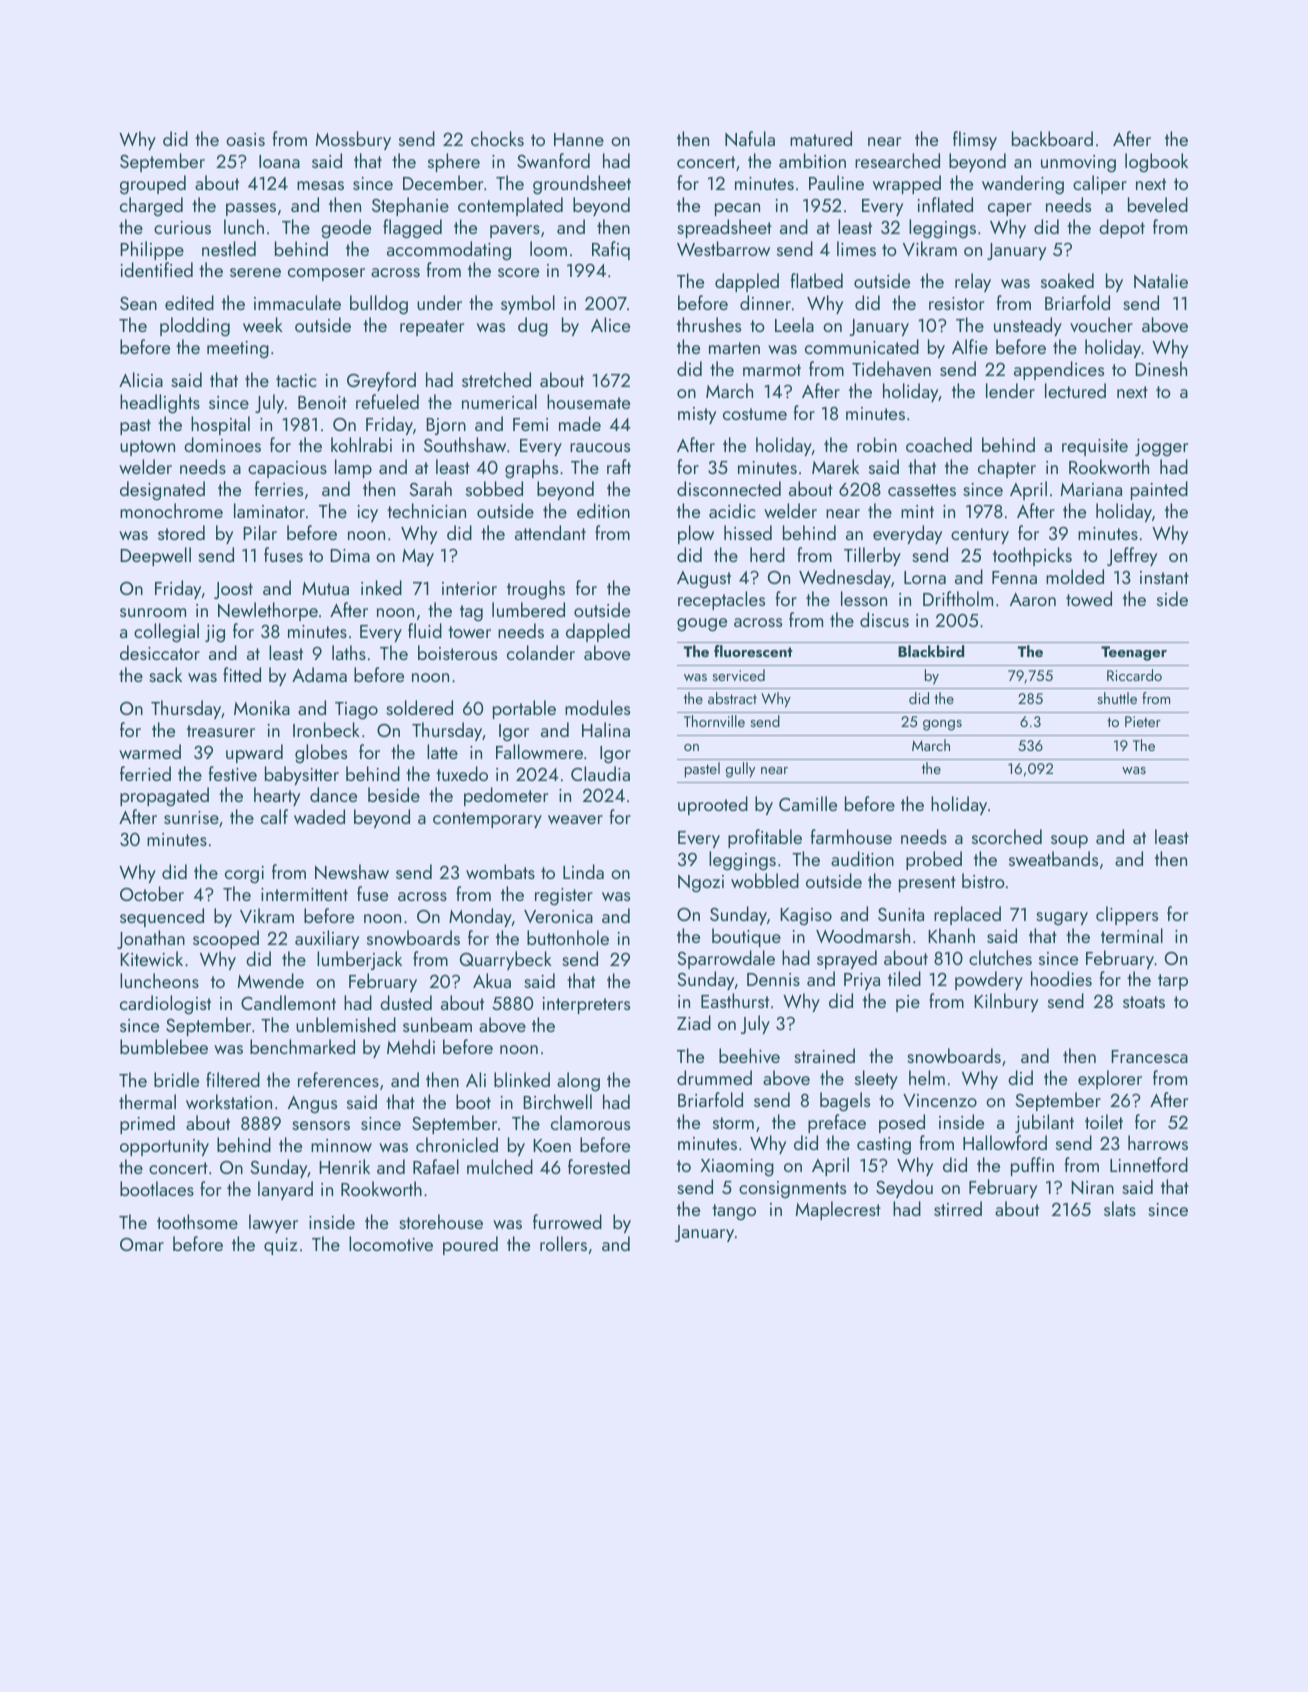 The image size is (1308, 1692). I want to click on chocks, so click(497, 138).
